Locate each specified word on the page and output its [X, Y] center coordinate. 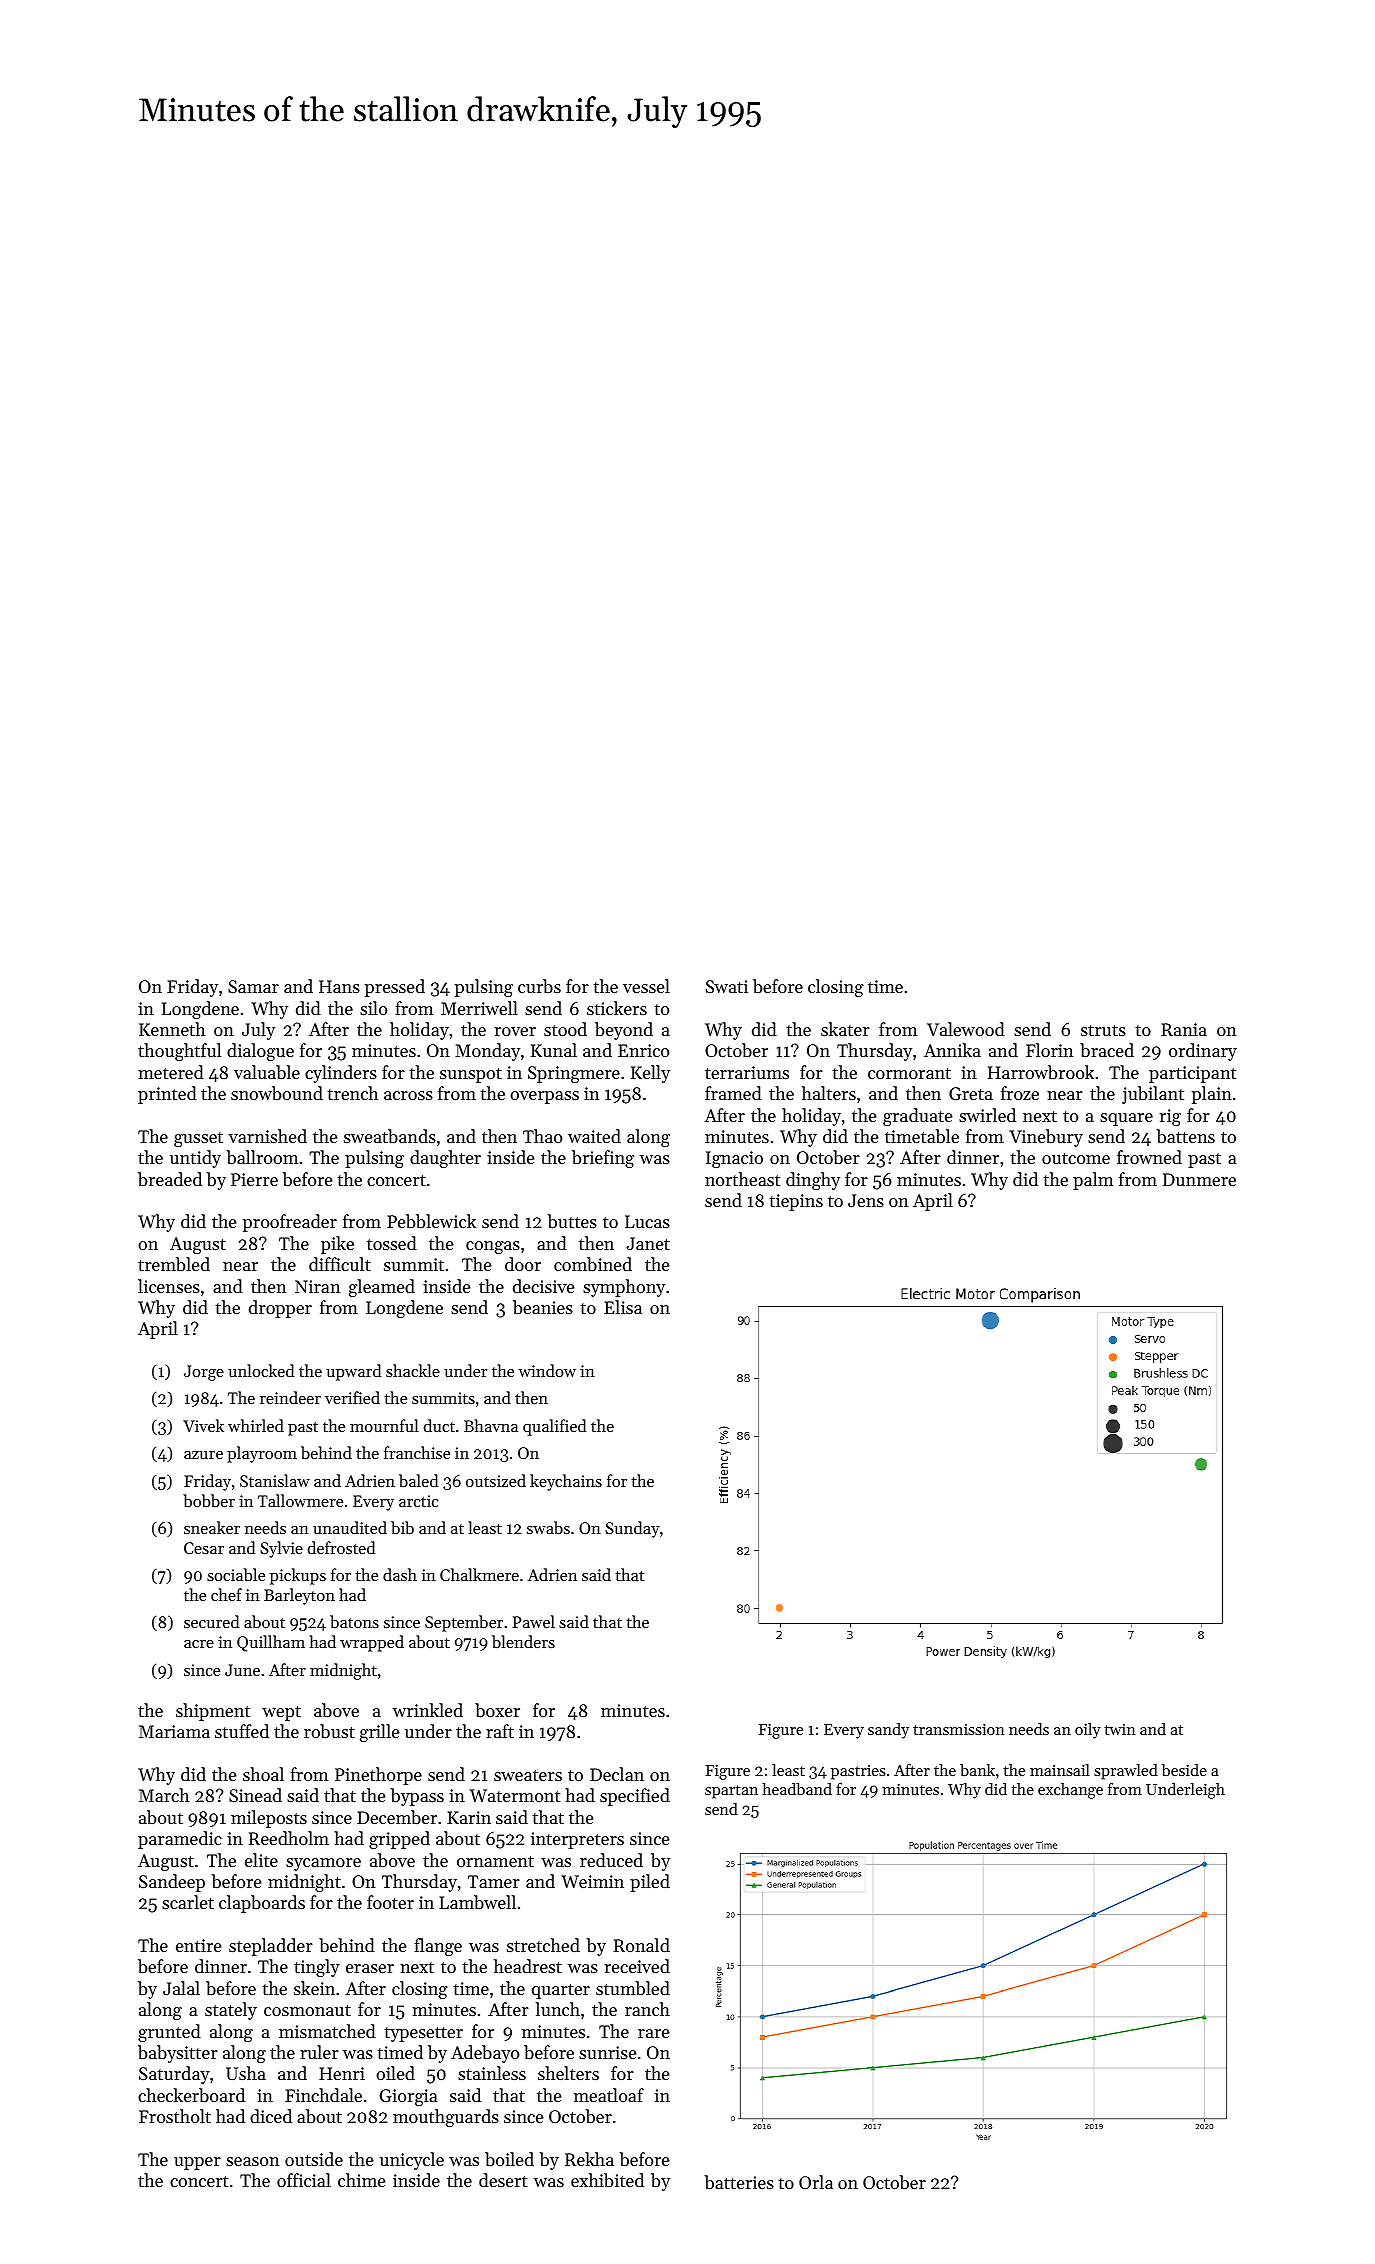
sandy [888, 1731]
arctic [418, 1501]
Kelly [650, 1074]
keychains [566, 1482]
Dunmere [1199, 1179]
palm [1093, 1181]
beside [1184, 1770]
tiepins [796, 1202]
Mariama [174, 1731]
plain [1212, 1095]
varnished [267, 1136]
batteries [739, 2182]
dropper [280, 1309]
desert [503, 2180]
